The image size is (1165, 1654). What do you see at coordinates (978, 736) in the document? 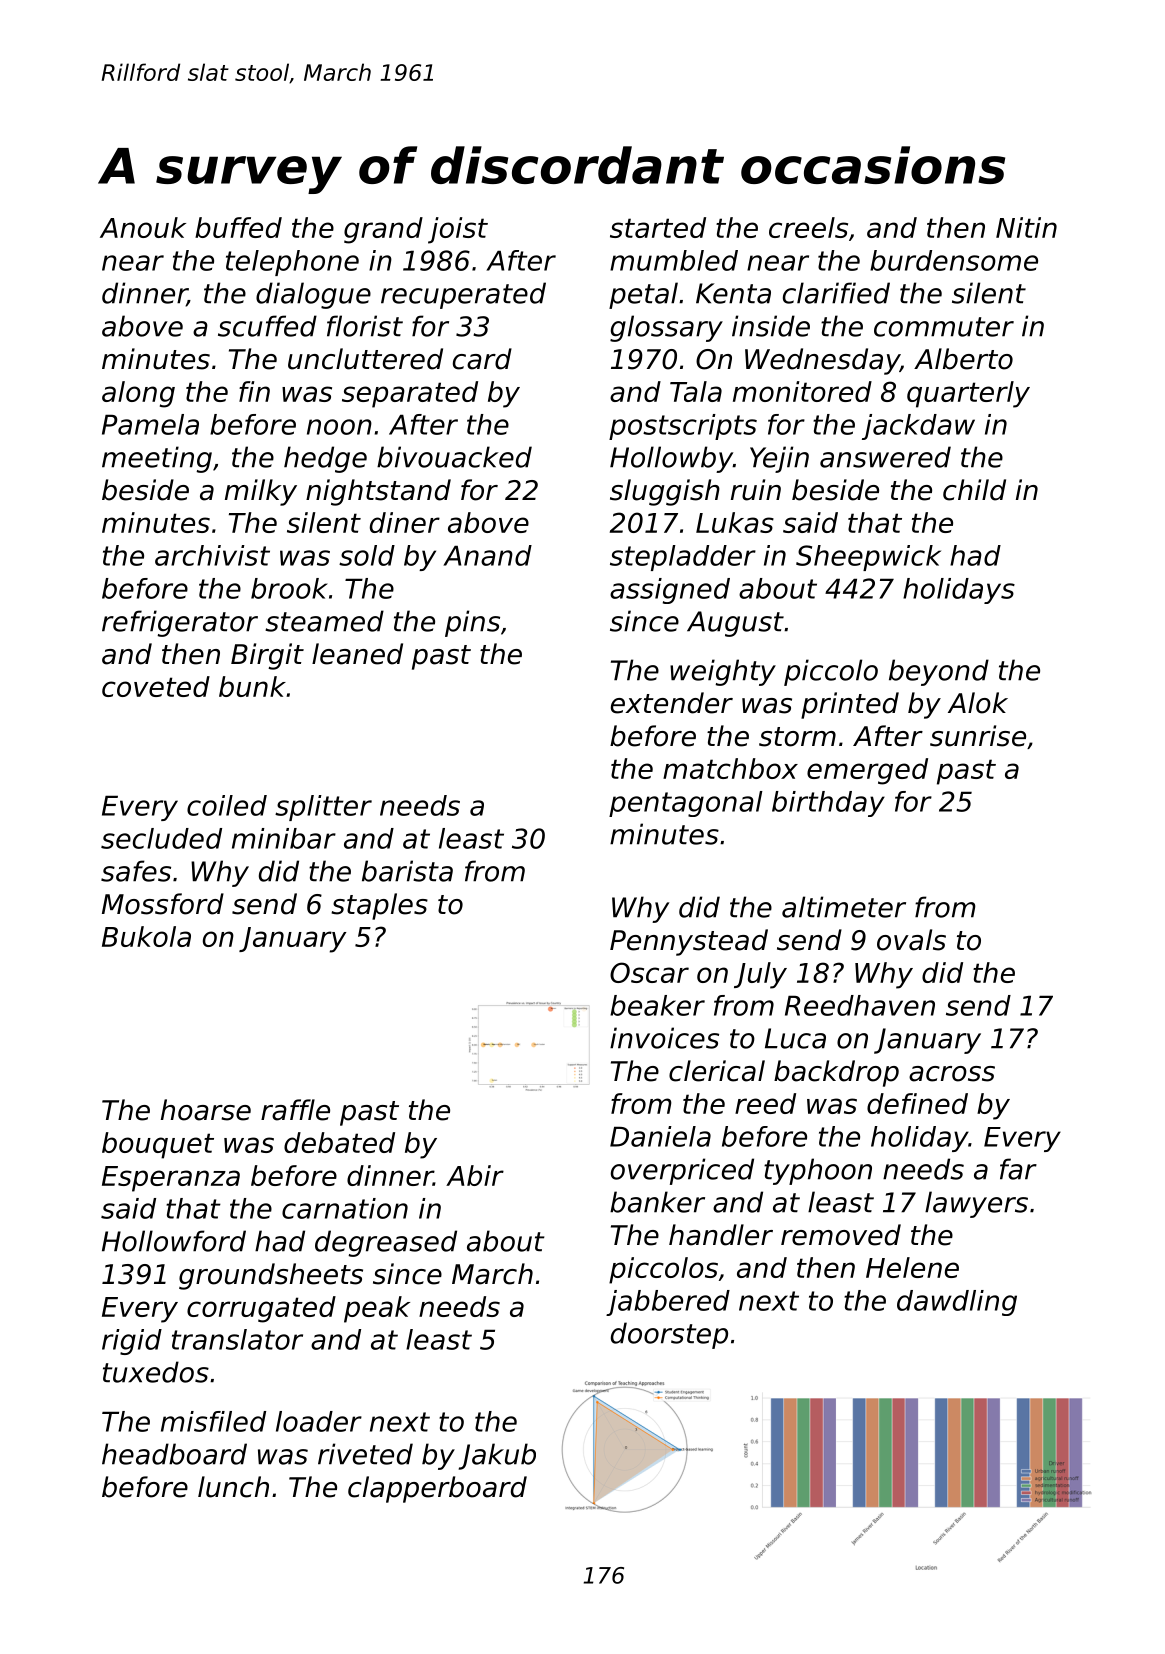
I see `sunrise` at bounding box center [978, 736].
